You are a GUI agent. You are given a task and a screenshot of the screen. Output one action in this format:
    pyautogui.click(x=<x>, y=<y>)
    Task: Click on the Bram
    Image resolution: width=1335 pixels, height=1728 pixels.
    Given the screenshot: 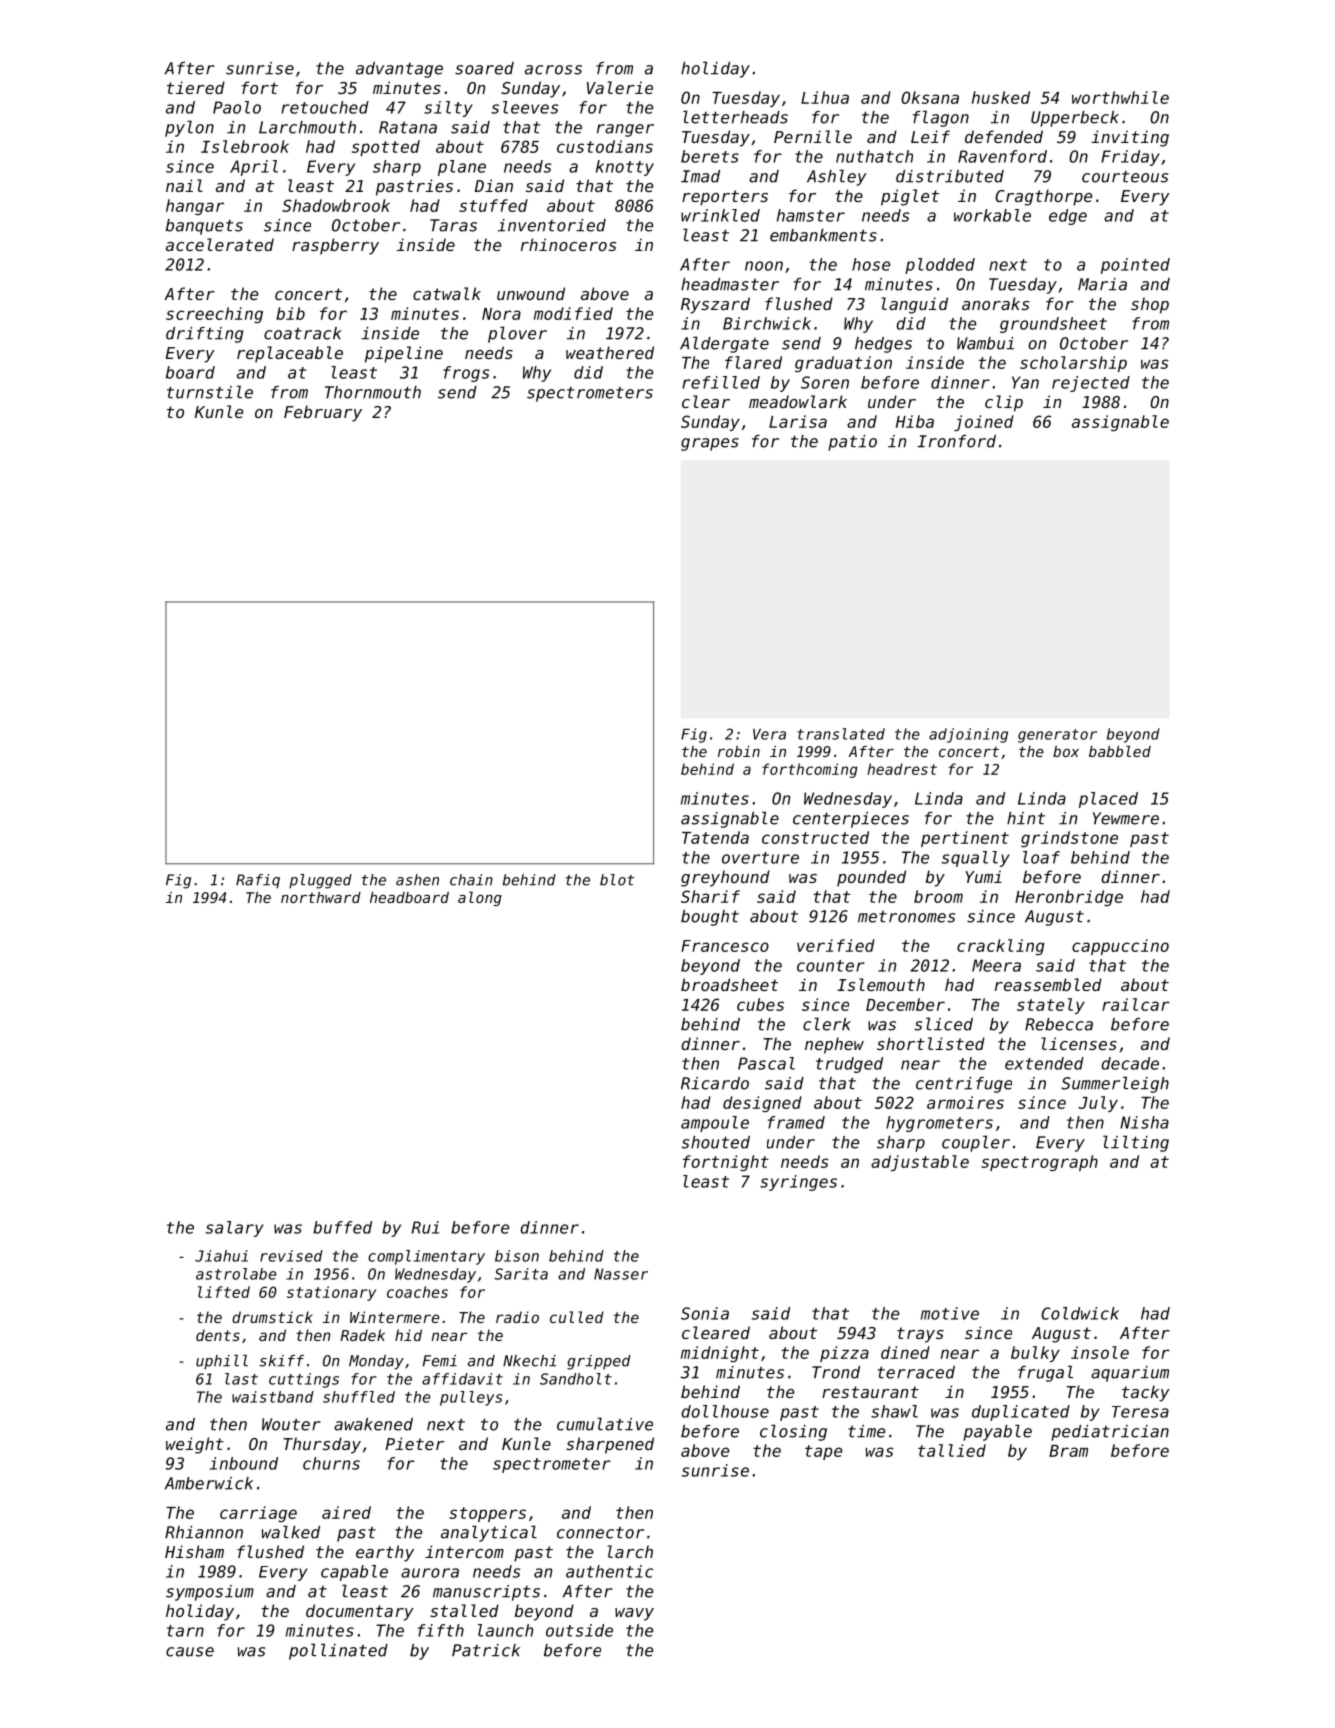 What is the action you would take?
    pyautogui.click(x=1068, y=1451)
